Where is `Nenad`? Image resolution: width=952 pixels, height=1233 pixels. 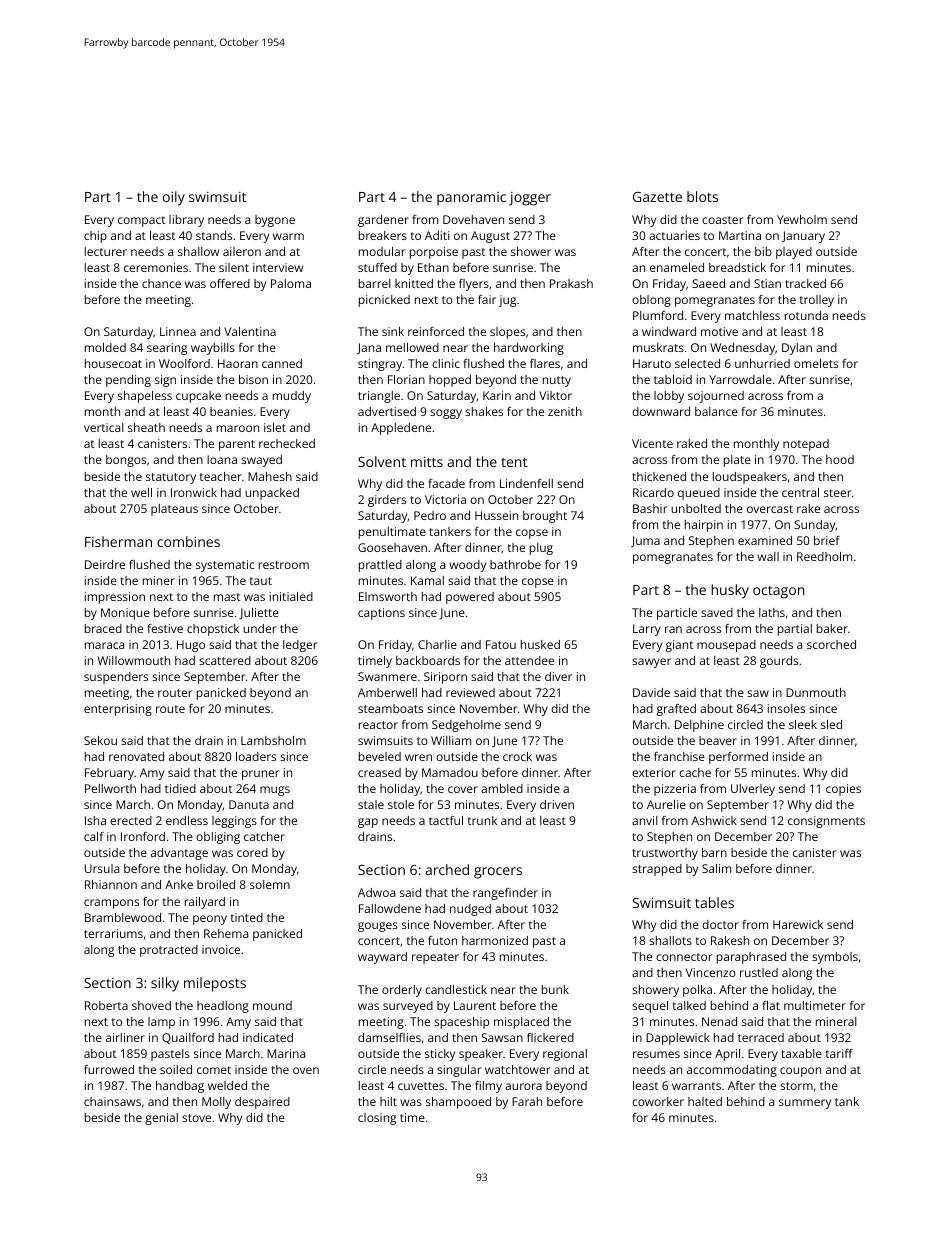 Nenad is located at coordinates (719, 1021).
